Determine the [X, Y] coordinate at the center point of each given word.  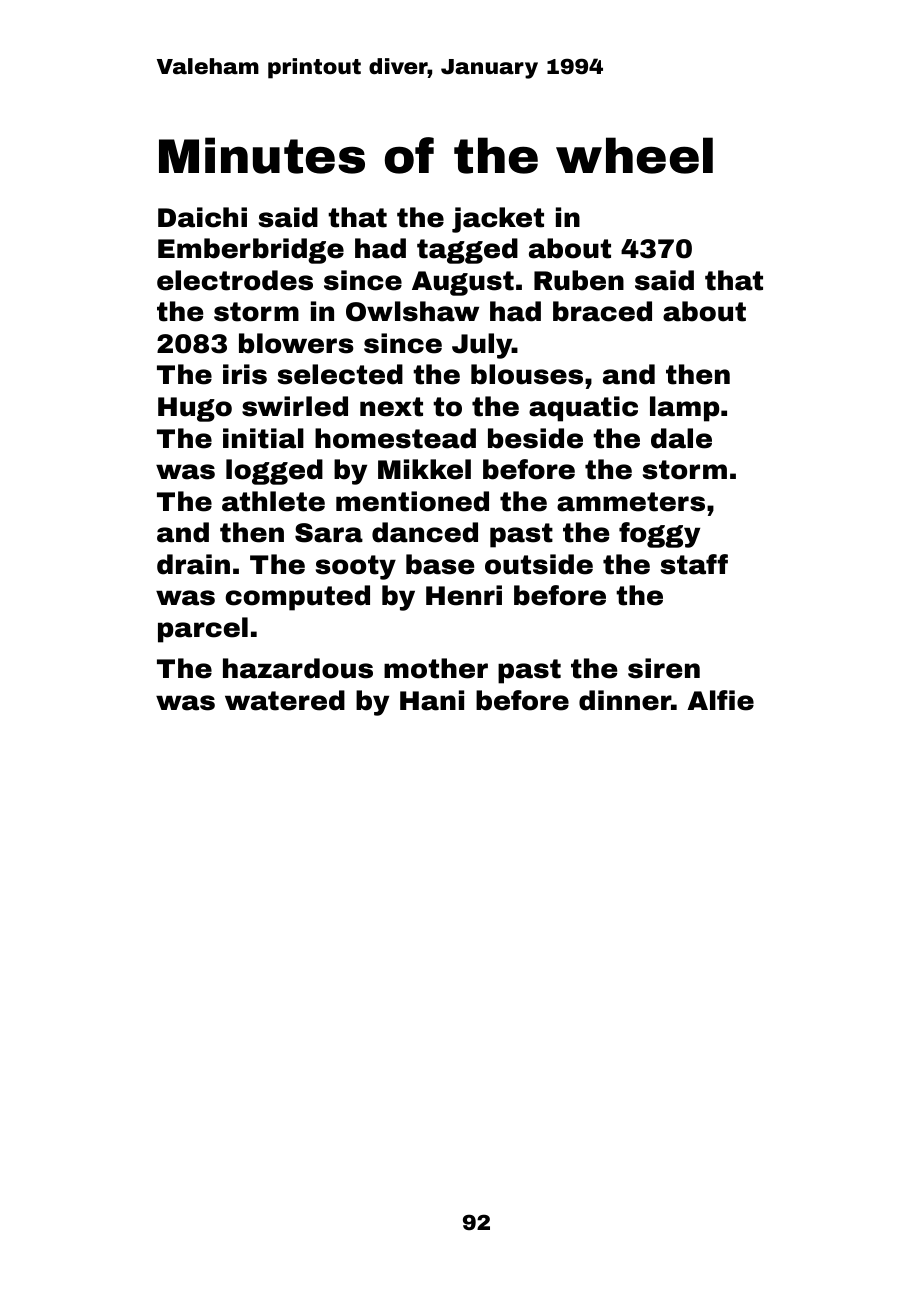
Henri [464, 595]
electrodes [235, 280]
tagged [467, 251]
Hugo [195, 409]
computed [297, 598]
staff [694, 564]
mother [436, 668]
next [391, 407]
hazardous [298, 668]
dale [681, 438]
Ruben [579, 280]
